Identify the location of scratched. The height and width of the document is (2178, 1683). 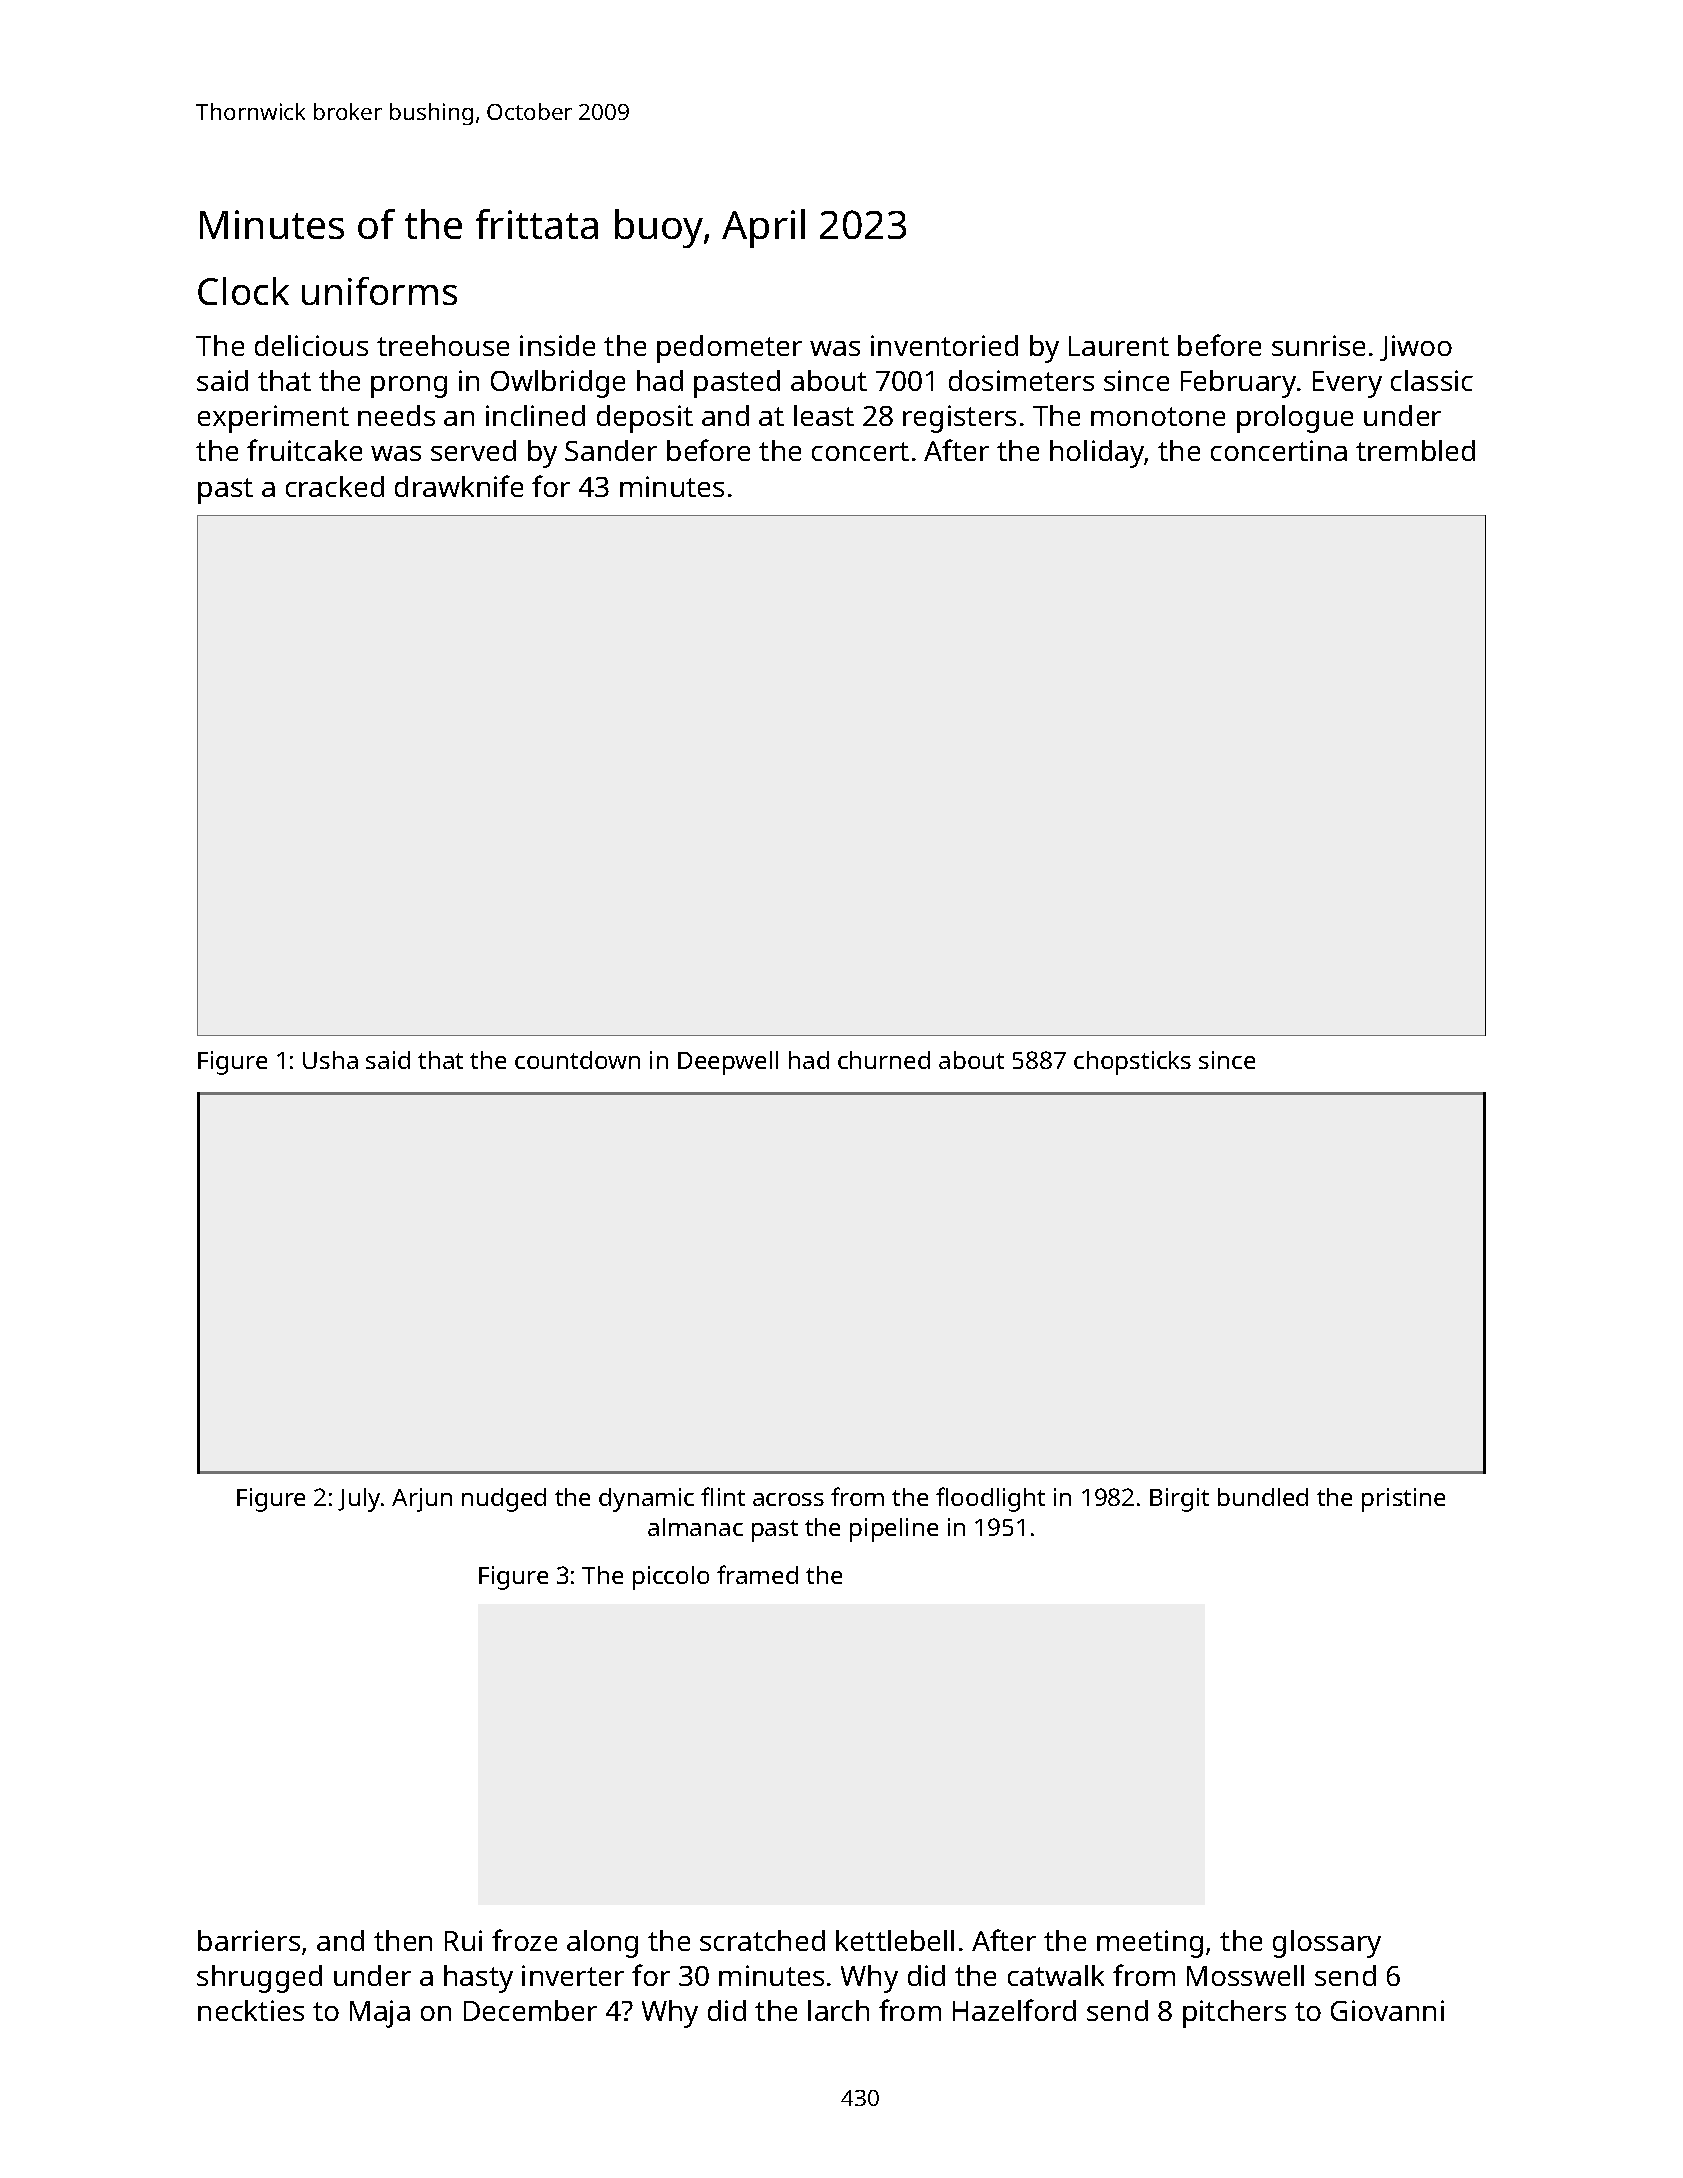
(762, 1940).
